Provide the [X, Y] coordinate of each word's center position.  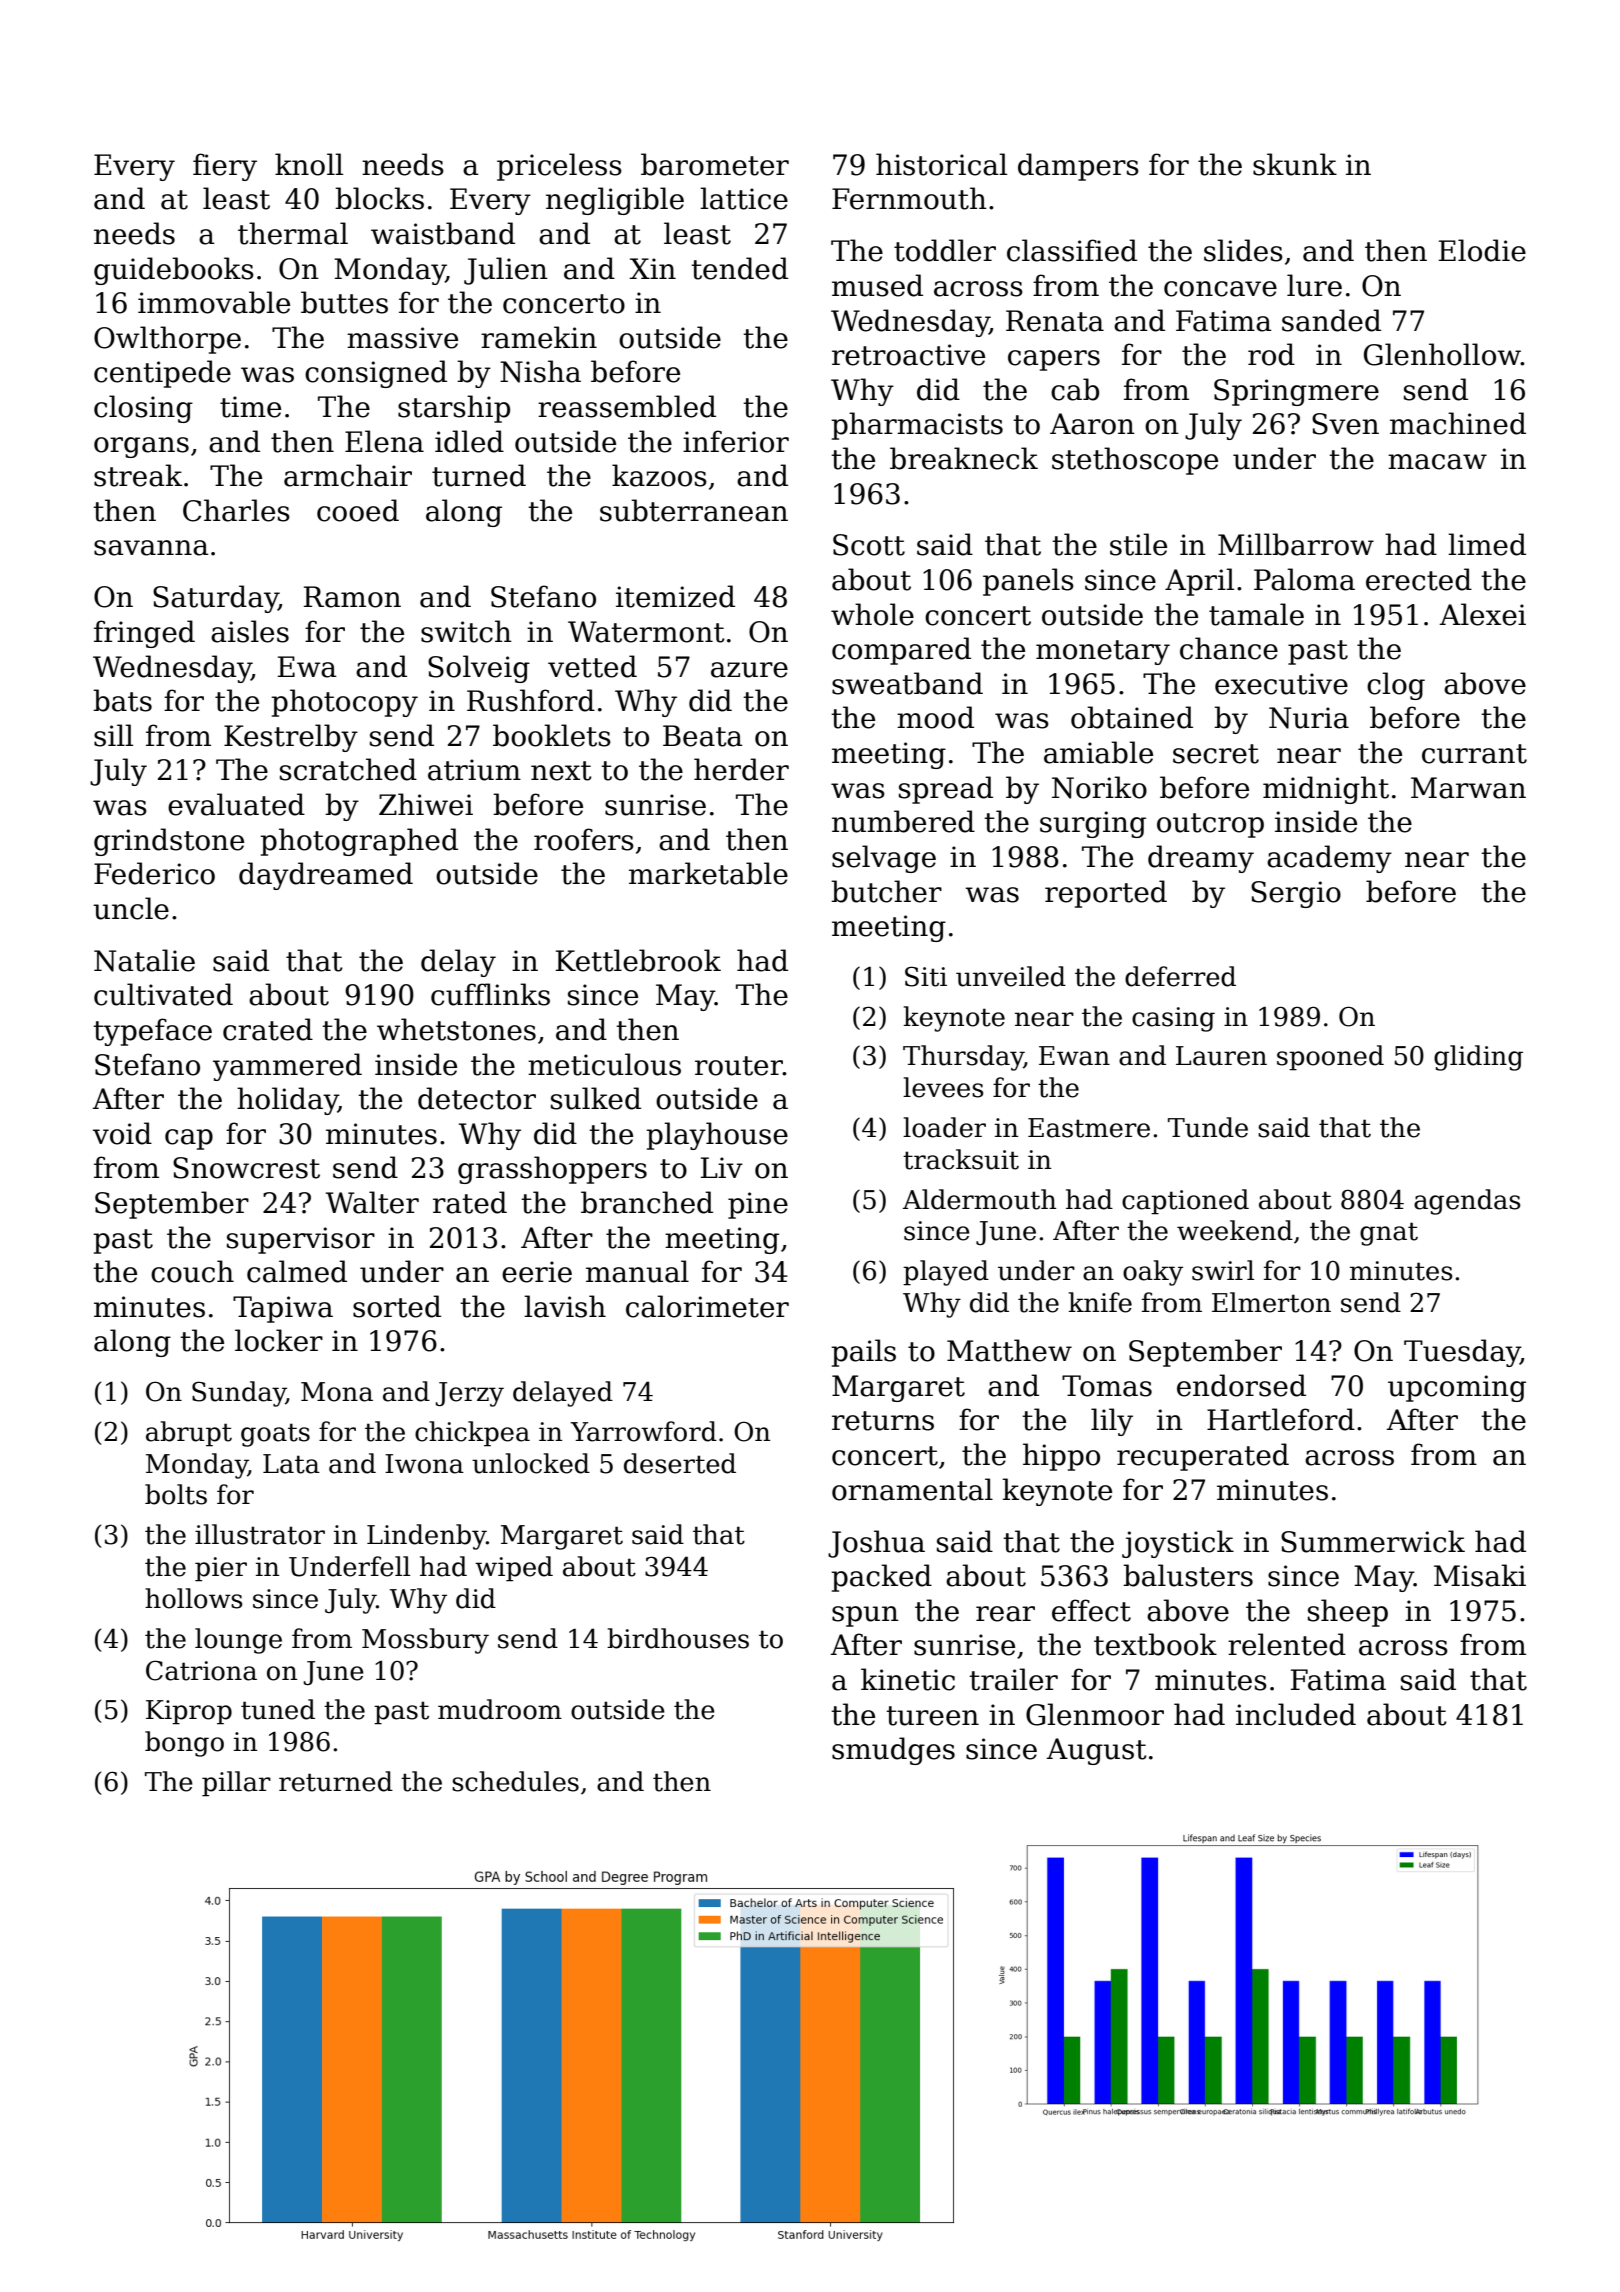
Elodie [1482, 250]
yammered [287, 1067]
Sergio [1296, 894]
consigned [376, 374]
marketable [708, 873]
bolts [176, 1494]
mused [877, 285]
